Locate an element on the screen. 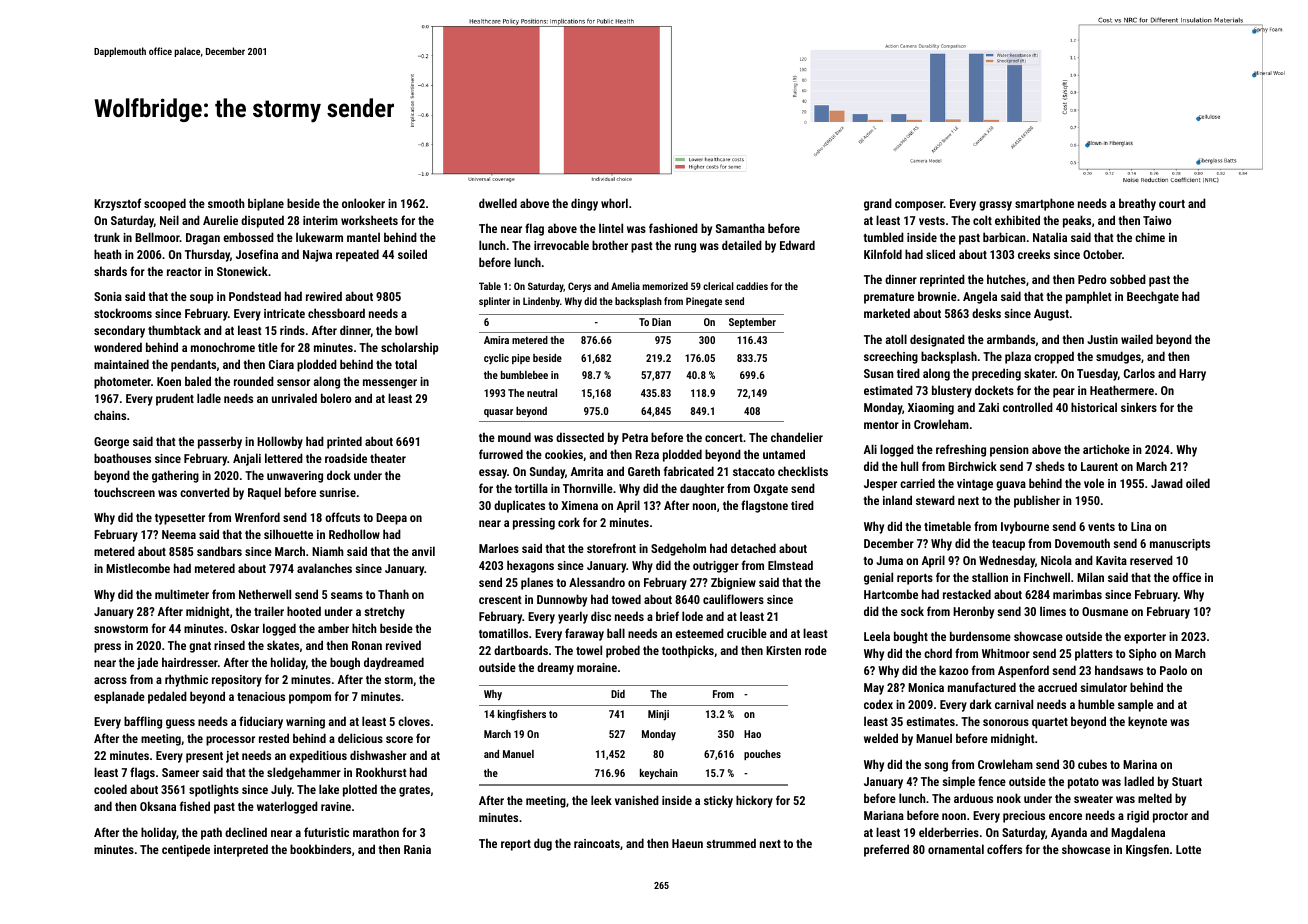 This screenshot has width=1308, height=924. pension is located at coordinates (1009, 451).
